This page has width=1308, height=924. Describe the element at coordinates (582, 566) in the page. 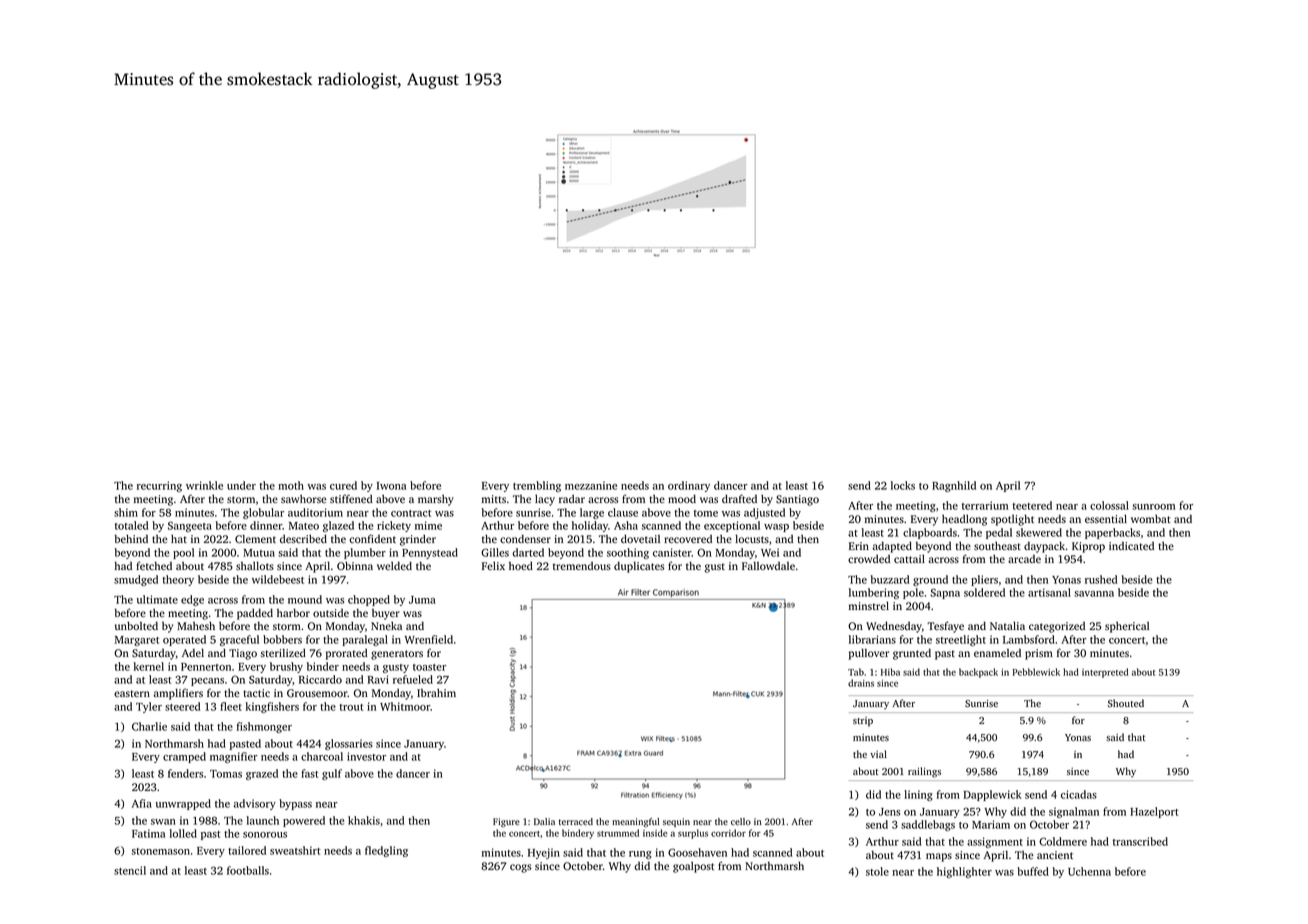

I see `tremendous` at that location.
